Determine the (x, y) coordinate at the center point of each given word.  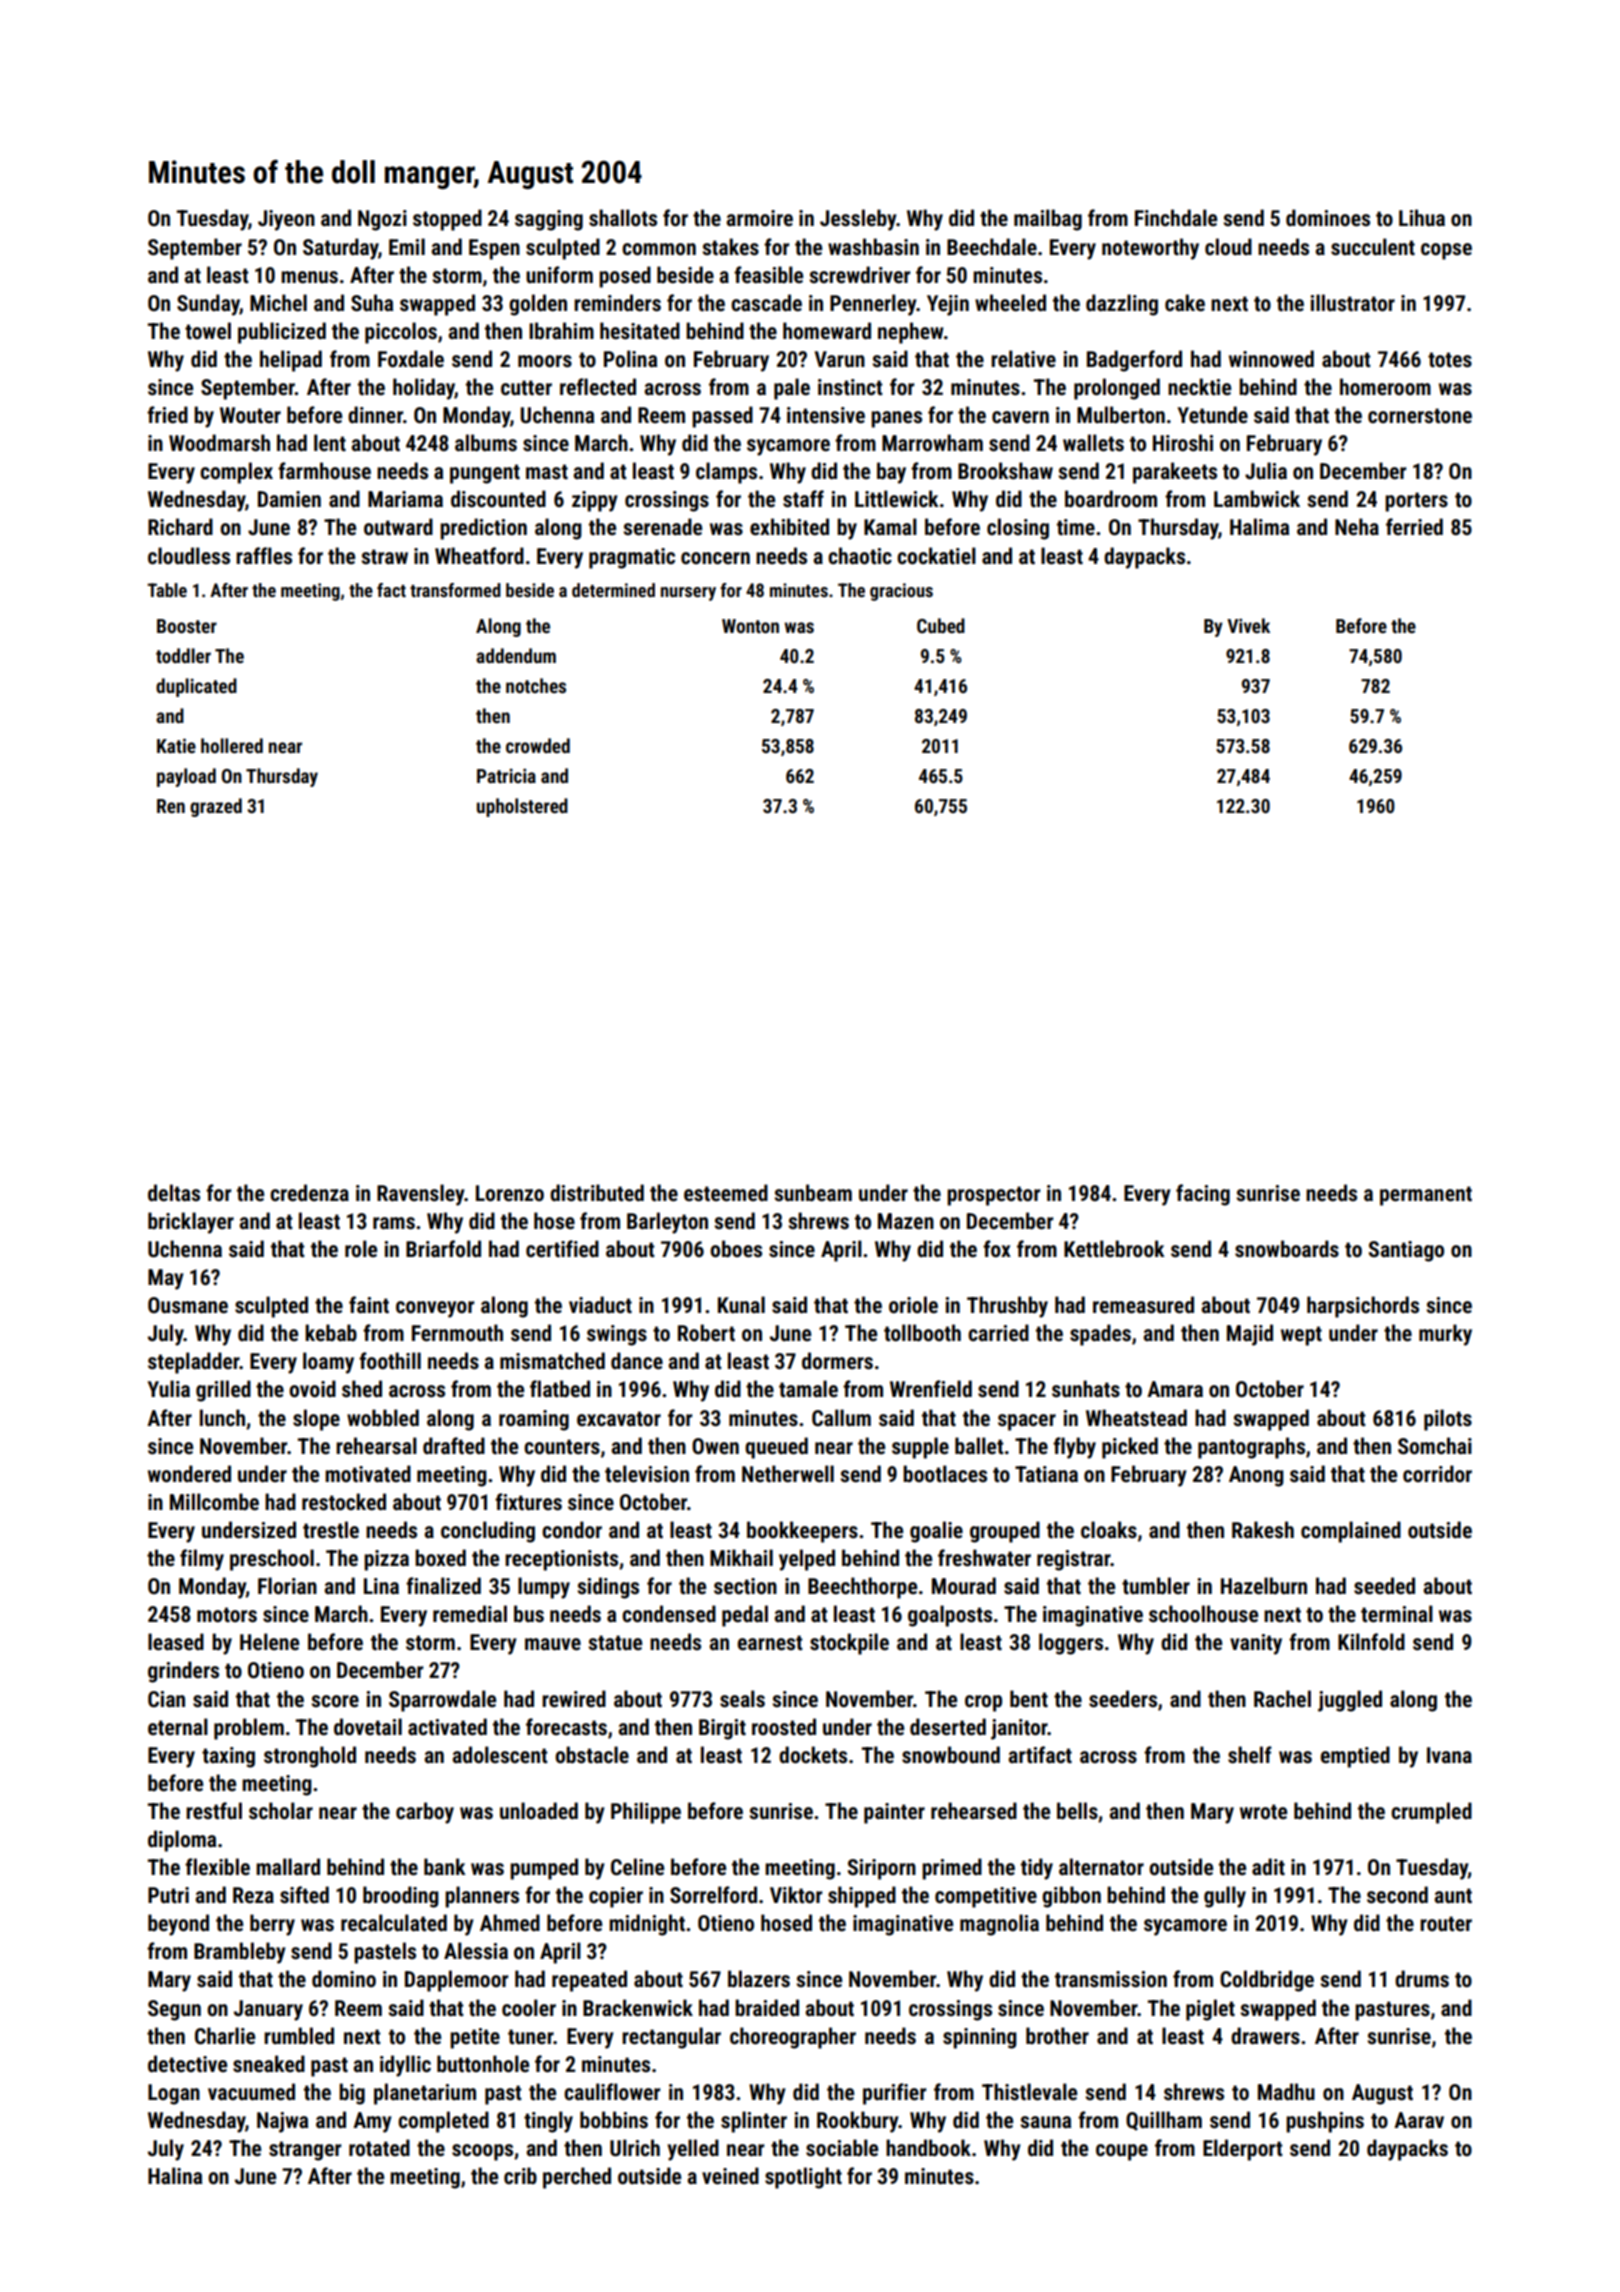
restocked (344, 1502)
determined (613, 590)
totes (1450, 360)
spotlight (803, 2178)
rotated (379, 2148)
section (745, 1586)
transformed (455, 590)
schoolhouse (1203, 1614)
